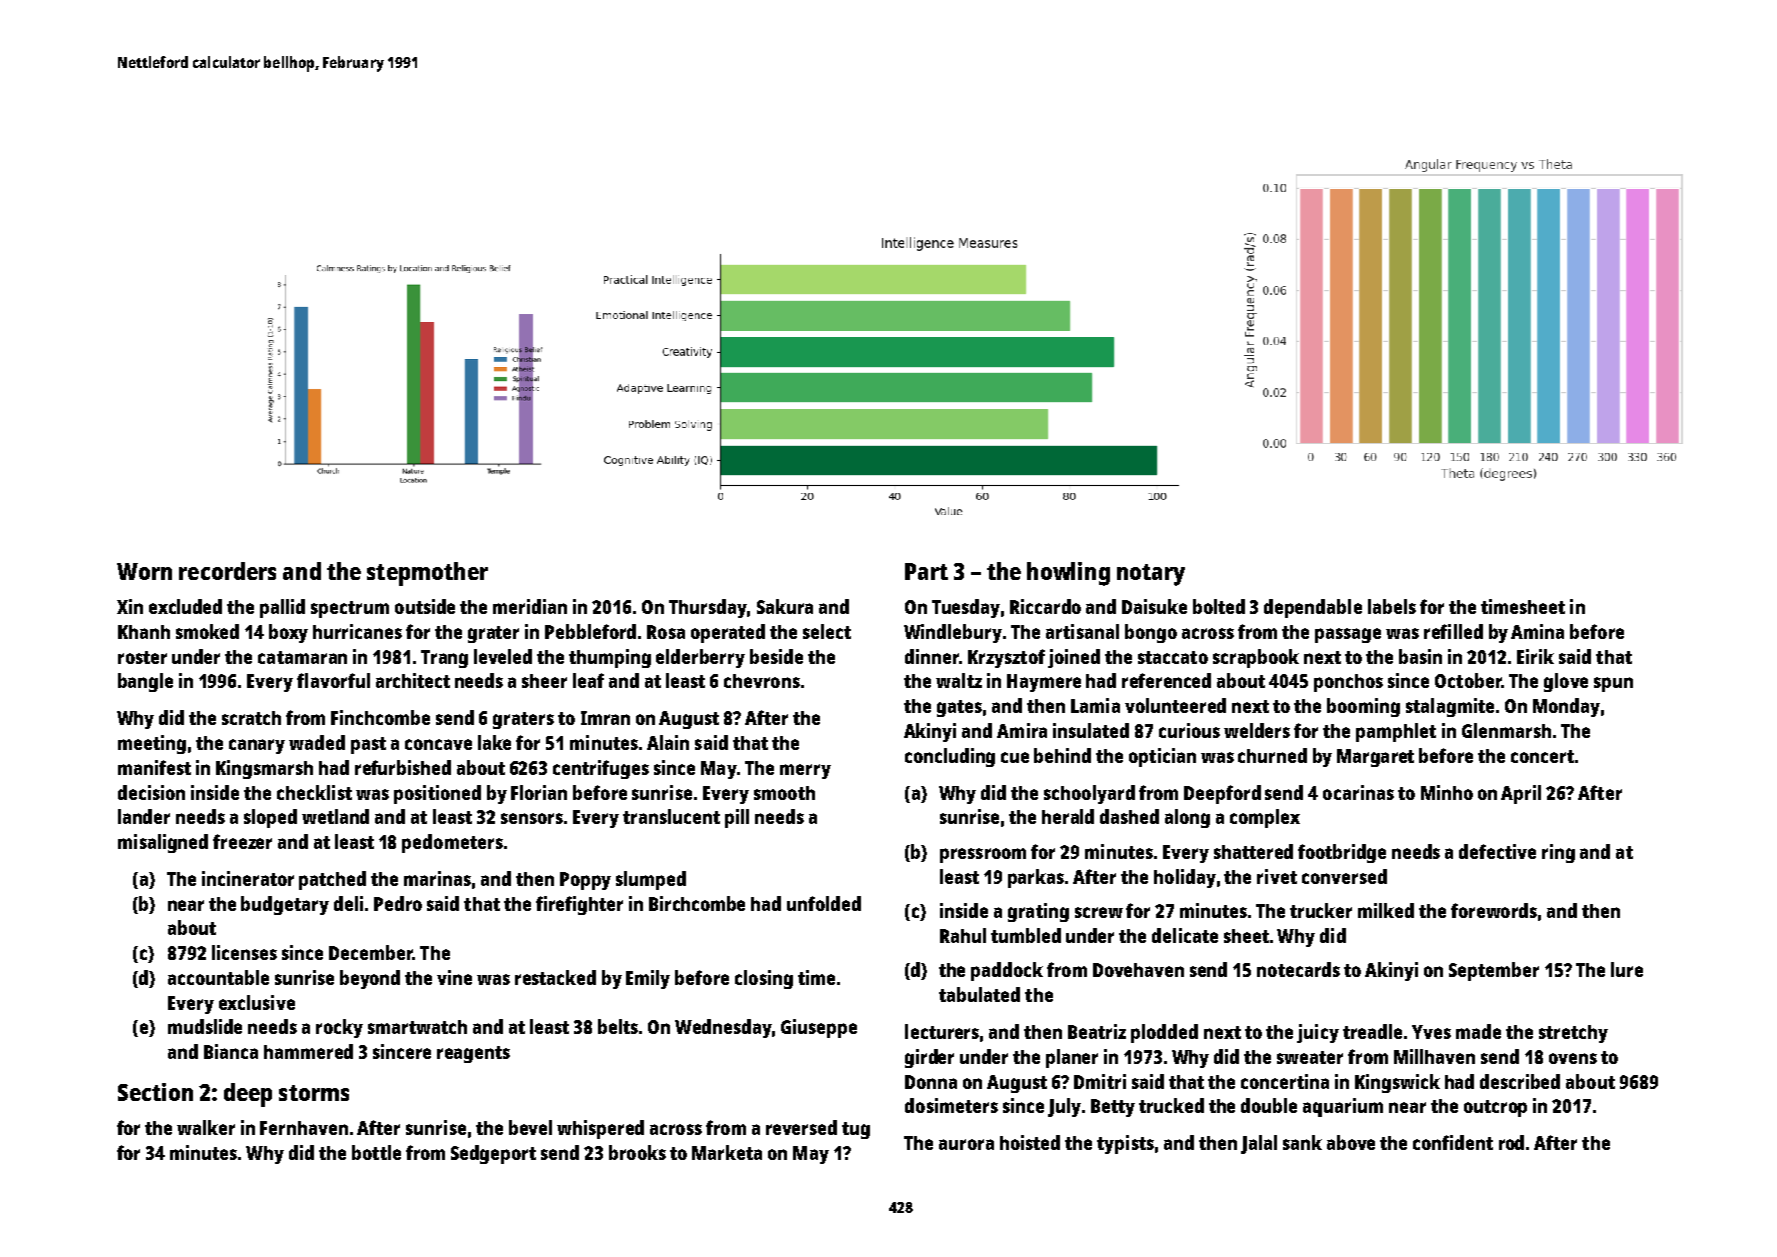 The image size is (1777, 1257). I want to click on forewords, so click(1494, 910).
